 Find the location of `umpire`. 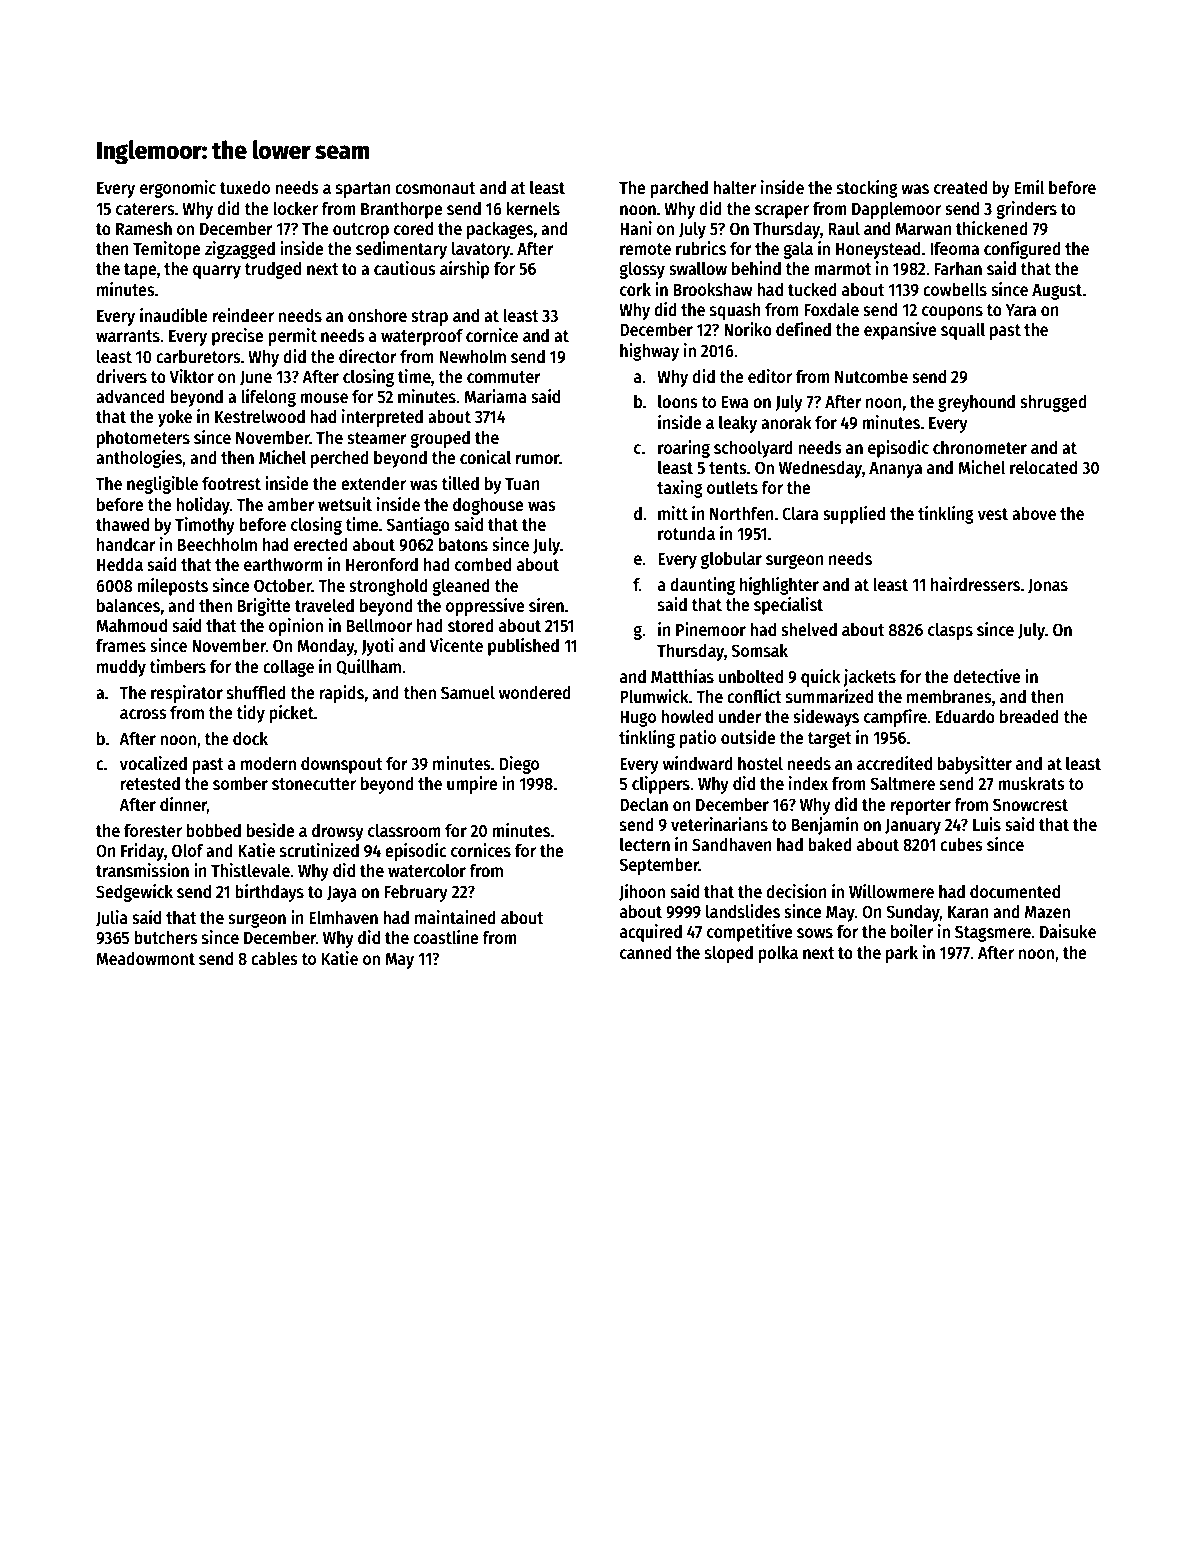

umpire is located at coordinates (472, 785).
